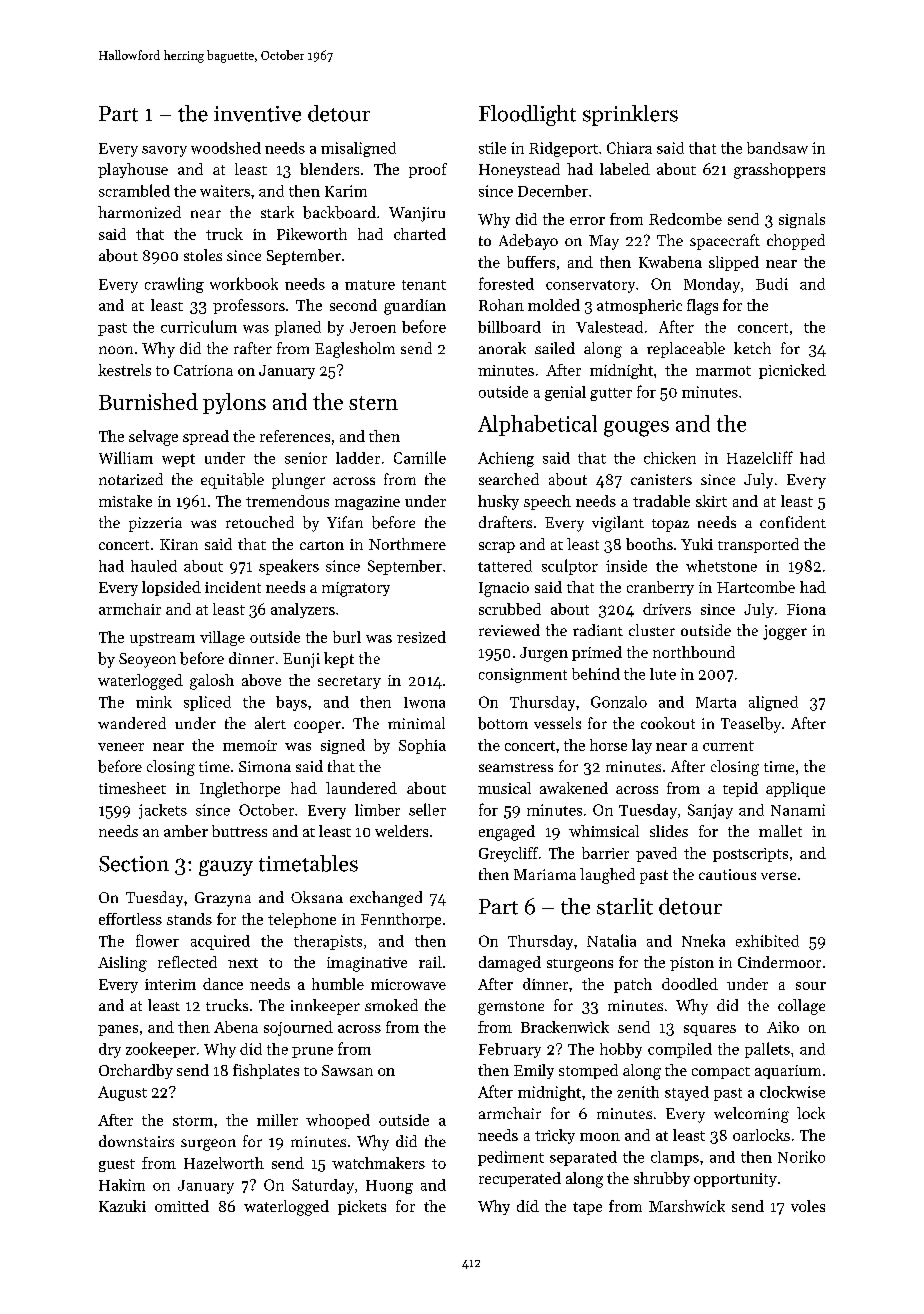 The image size is (924, 1314). What do you see at coordinates (164, 151) in the image?
I see `savory` at bounding box center [164, 151].
